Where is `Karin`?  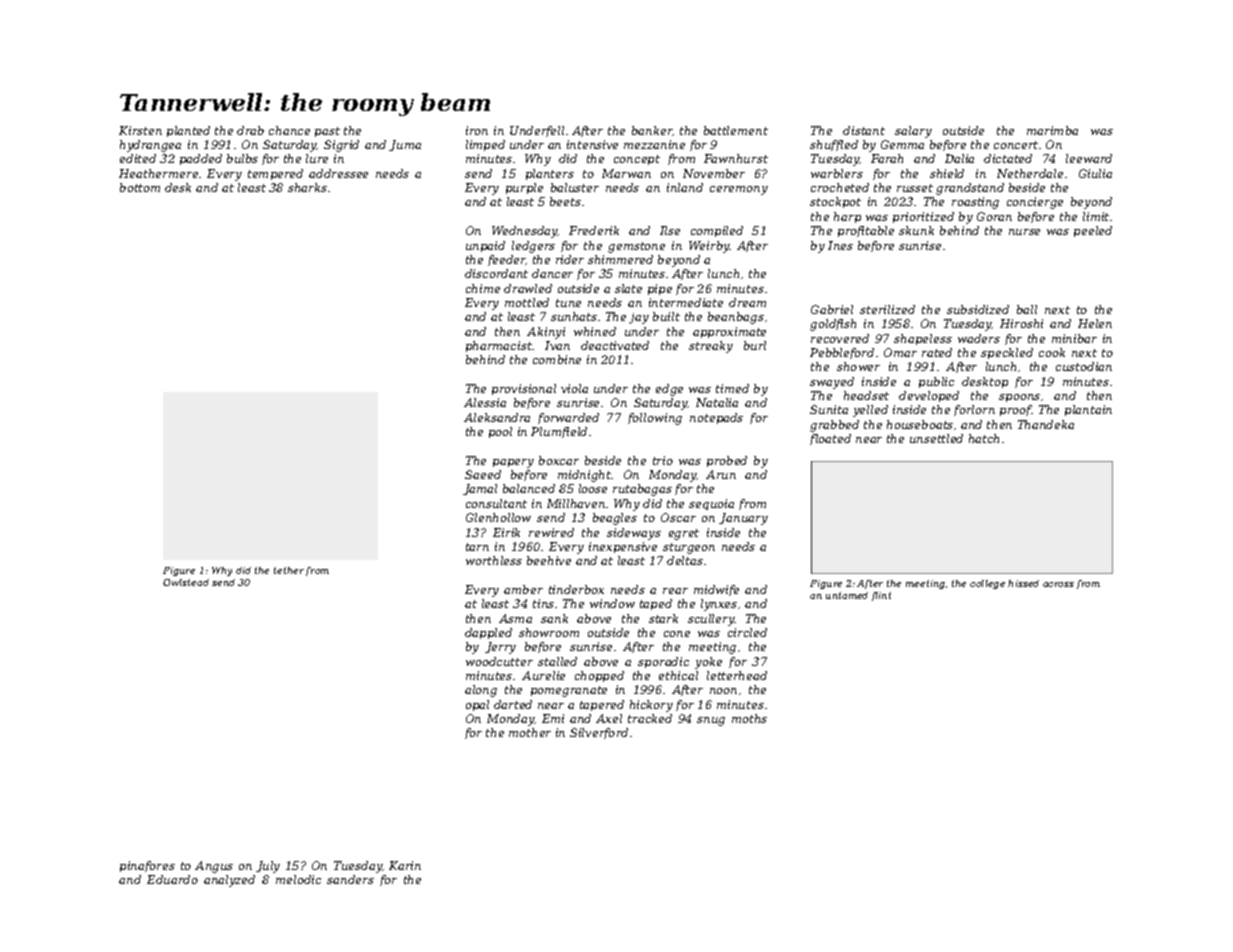 Karin is located at coordinates (405, 865).
